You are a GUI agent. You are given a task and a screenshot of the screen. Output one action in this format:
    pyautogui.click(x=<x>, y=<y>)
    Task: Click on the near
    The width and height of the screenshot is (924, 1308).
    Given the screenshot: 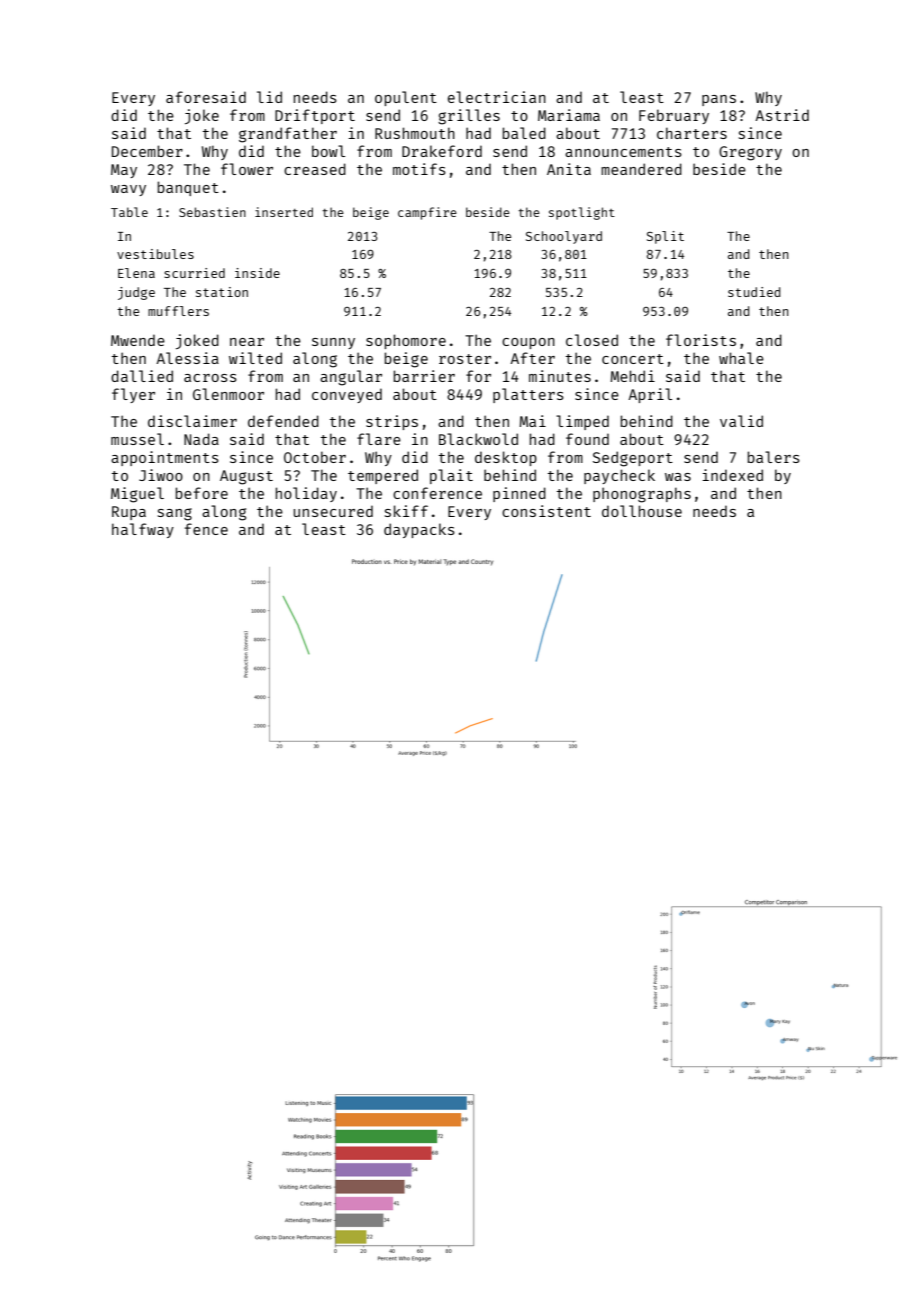 What is the action you would take?
    pyautogui.click(x=247, y=342)
